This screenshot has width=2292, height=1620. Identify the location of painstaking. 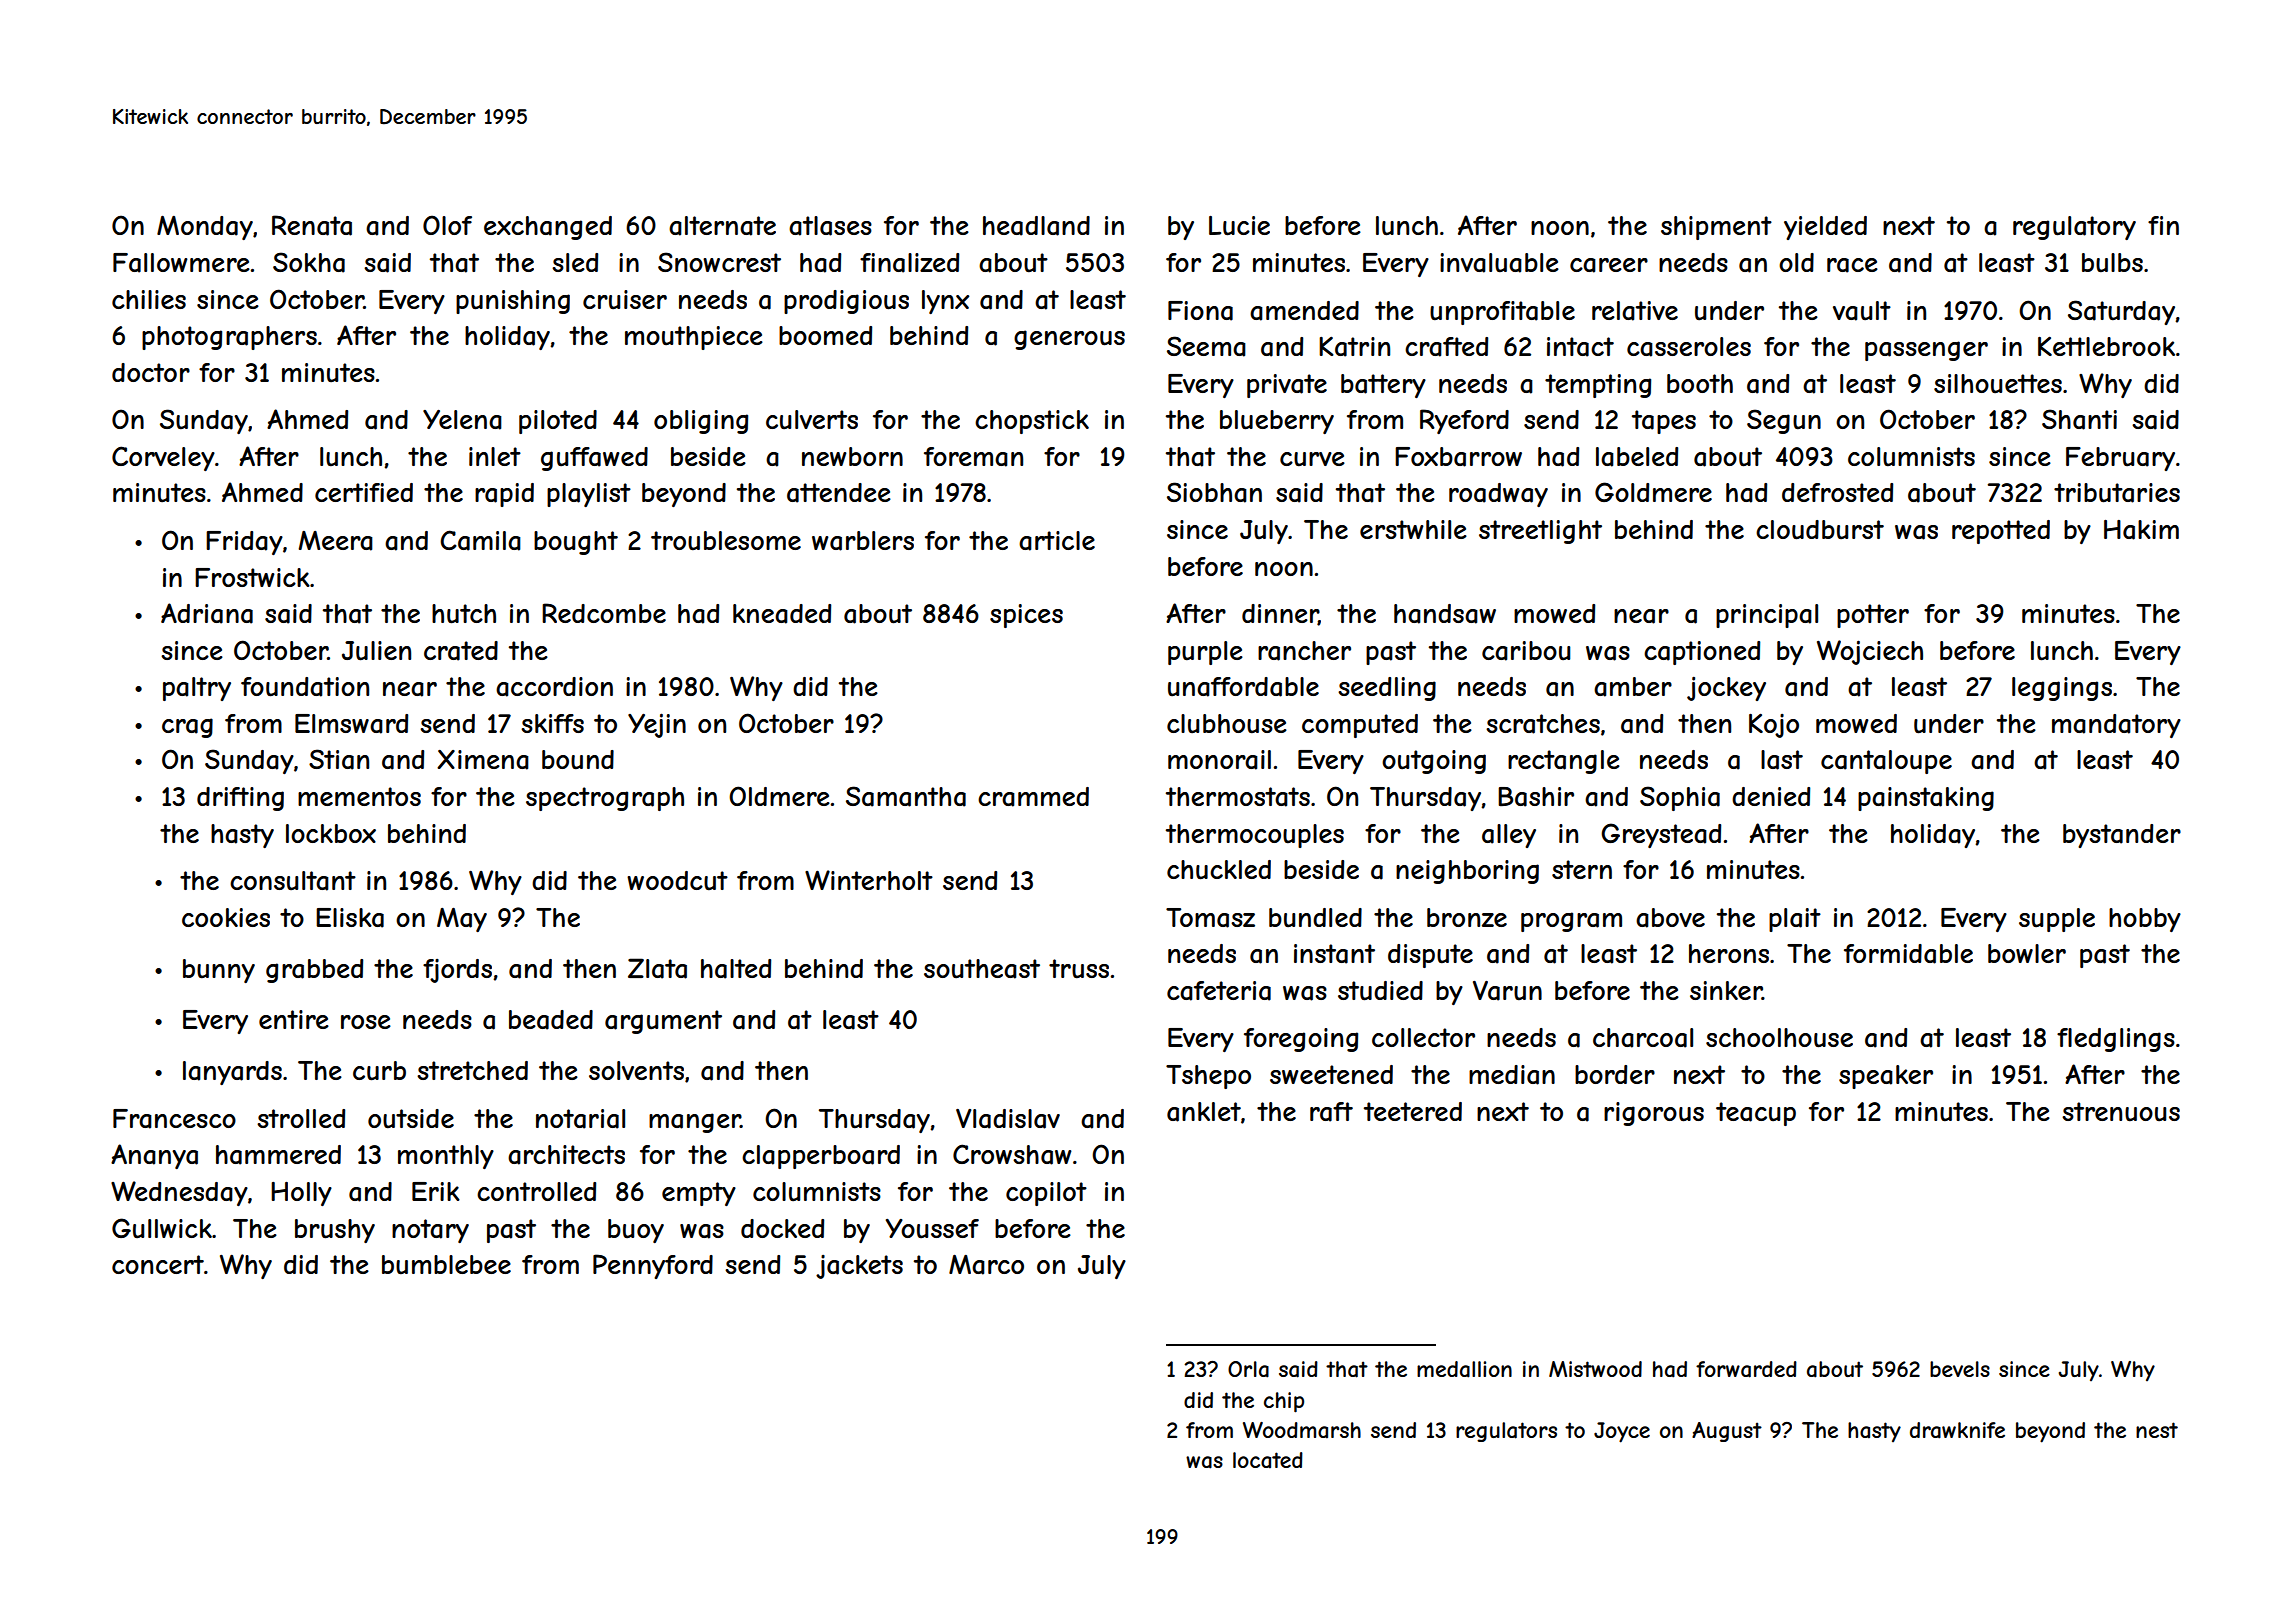
(1926, 799).
